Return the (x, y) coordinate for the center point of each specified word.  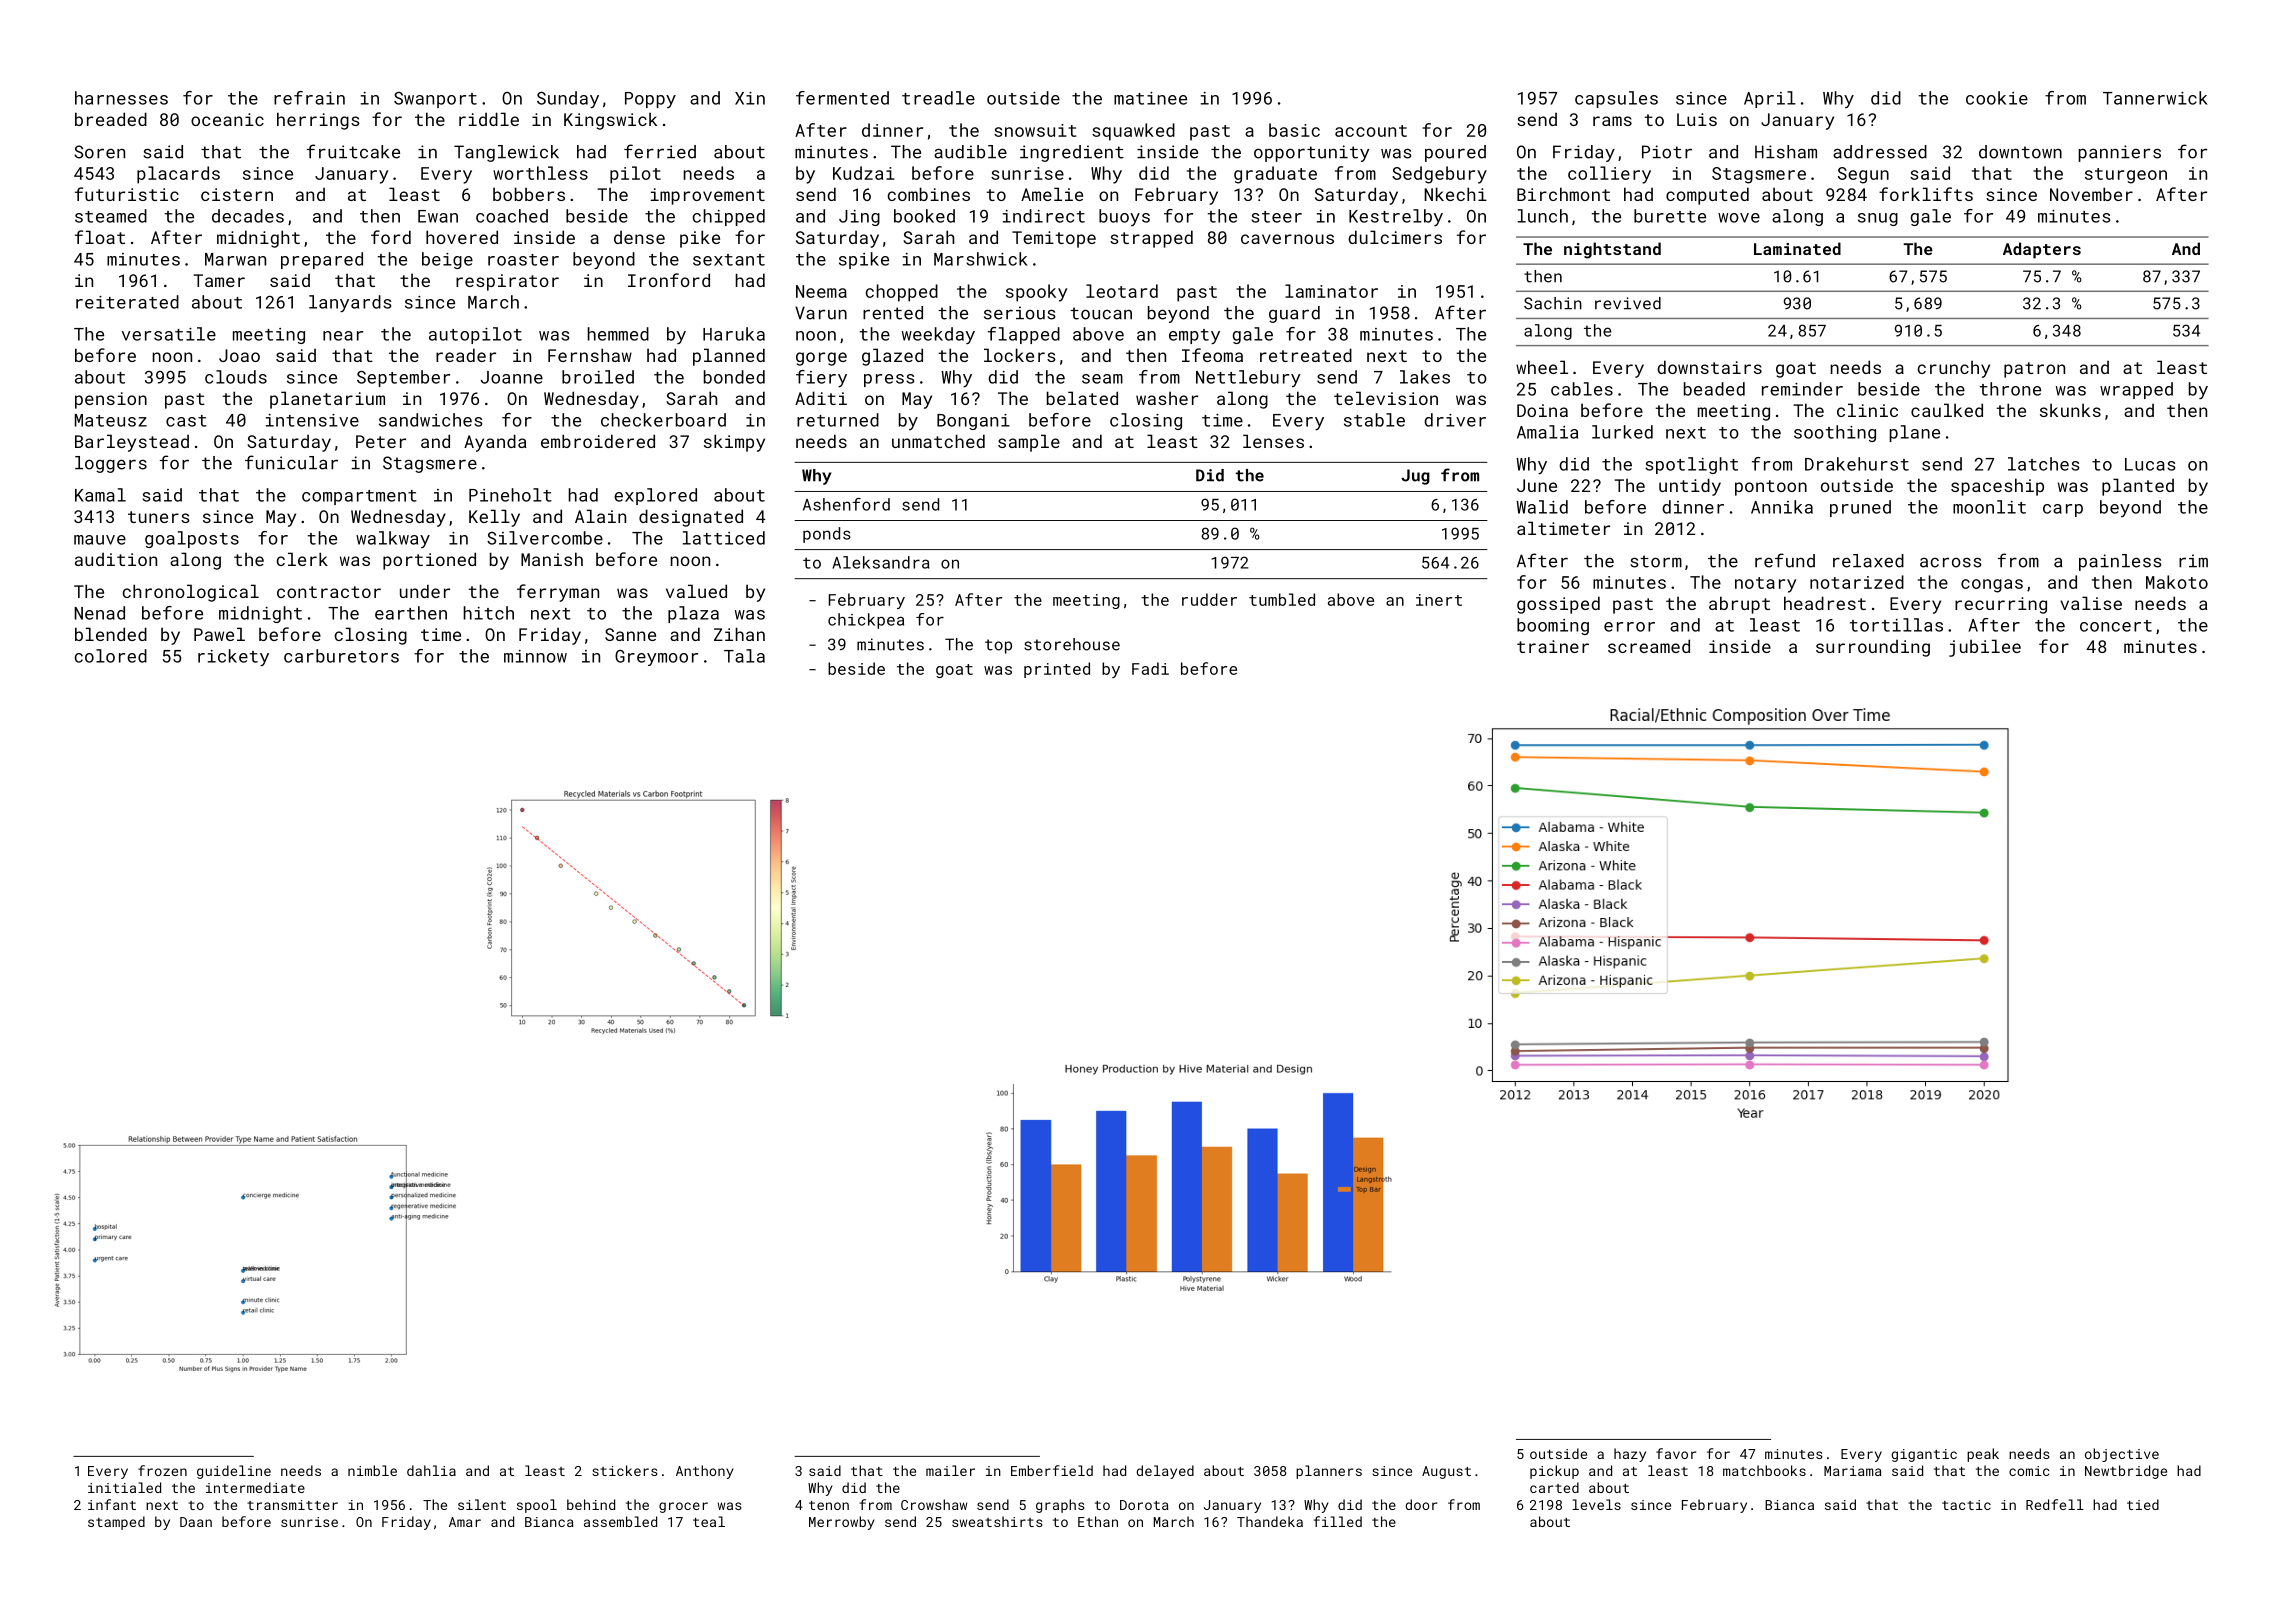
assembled (620, 1521)
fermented (842, 98)
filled (1337, 1521)
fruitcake (353, 151)
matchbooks (1764, 1470)
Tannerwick (2155, 98)
